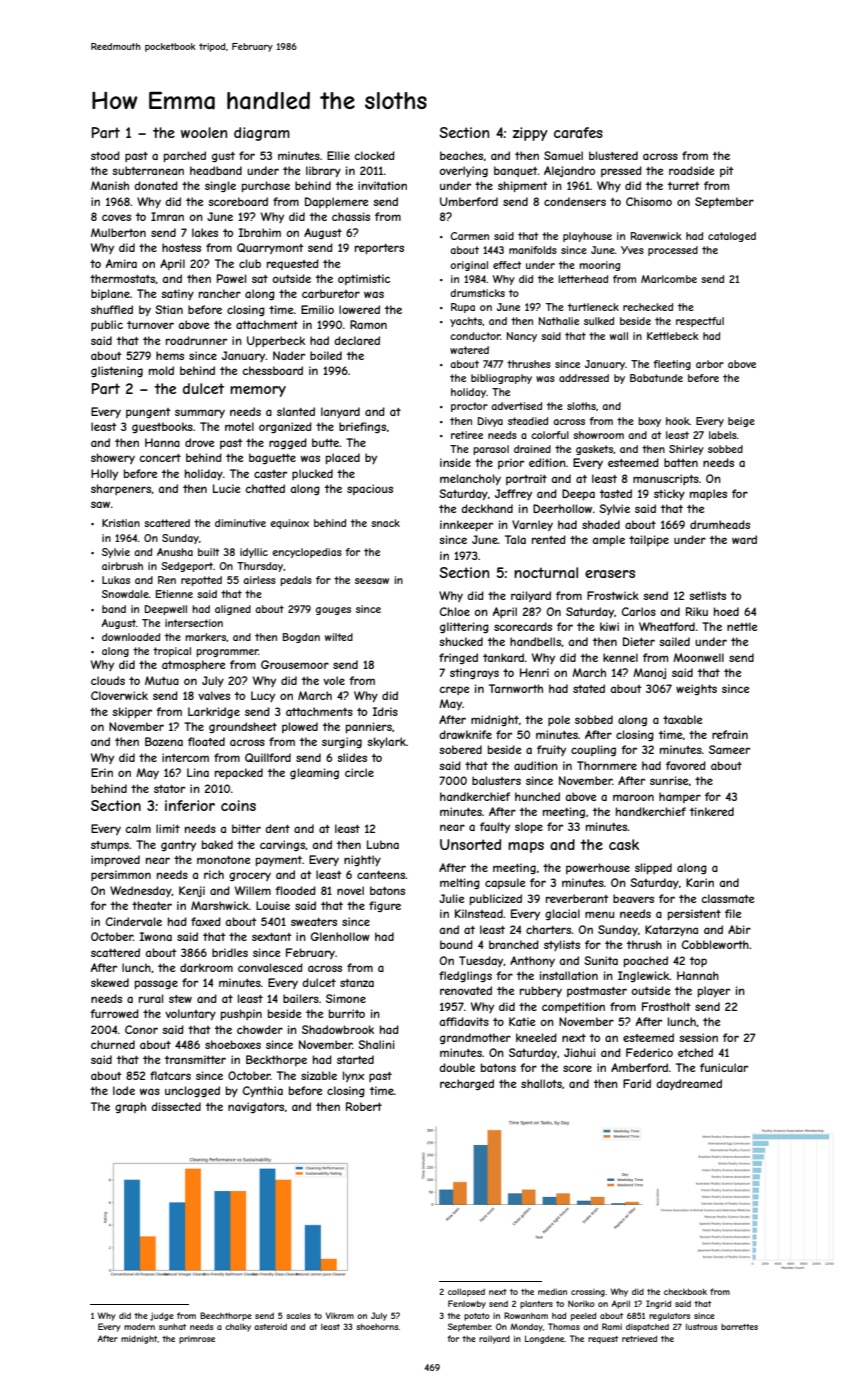 Image resolution: width=849 pixels, height=1400 pixels. What do you see at coordinates (377, 1327) in the document?
I see `shoehorns` at bounding box center [377, 1327].
